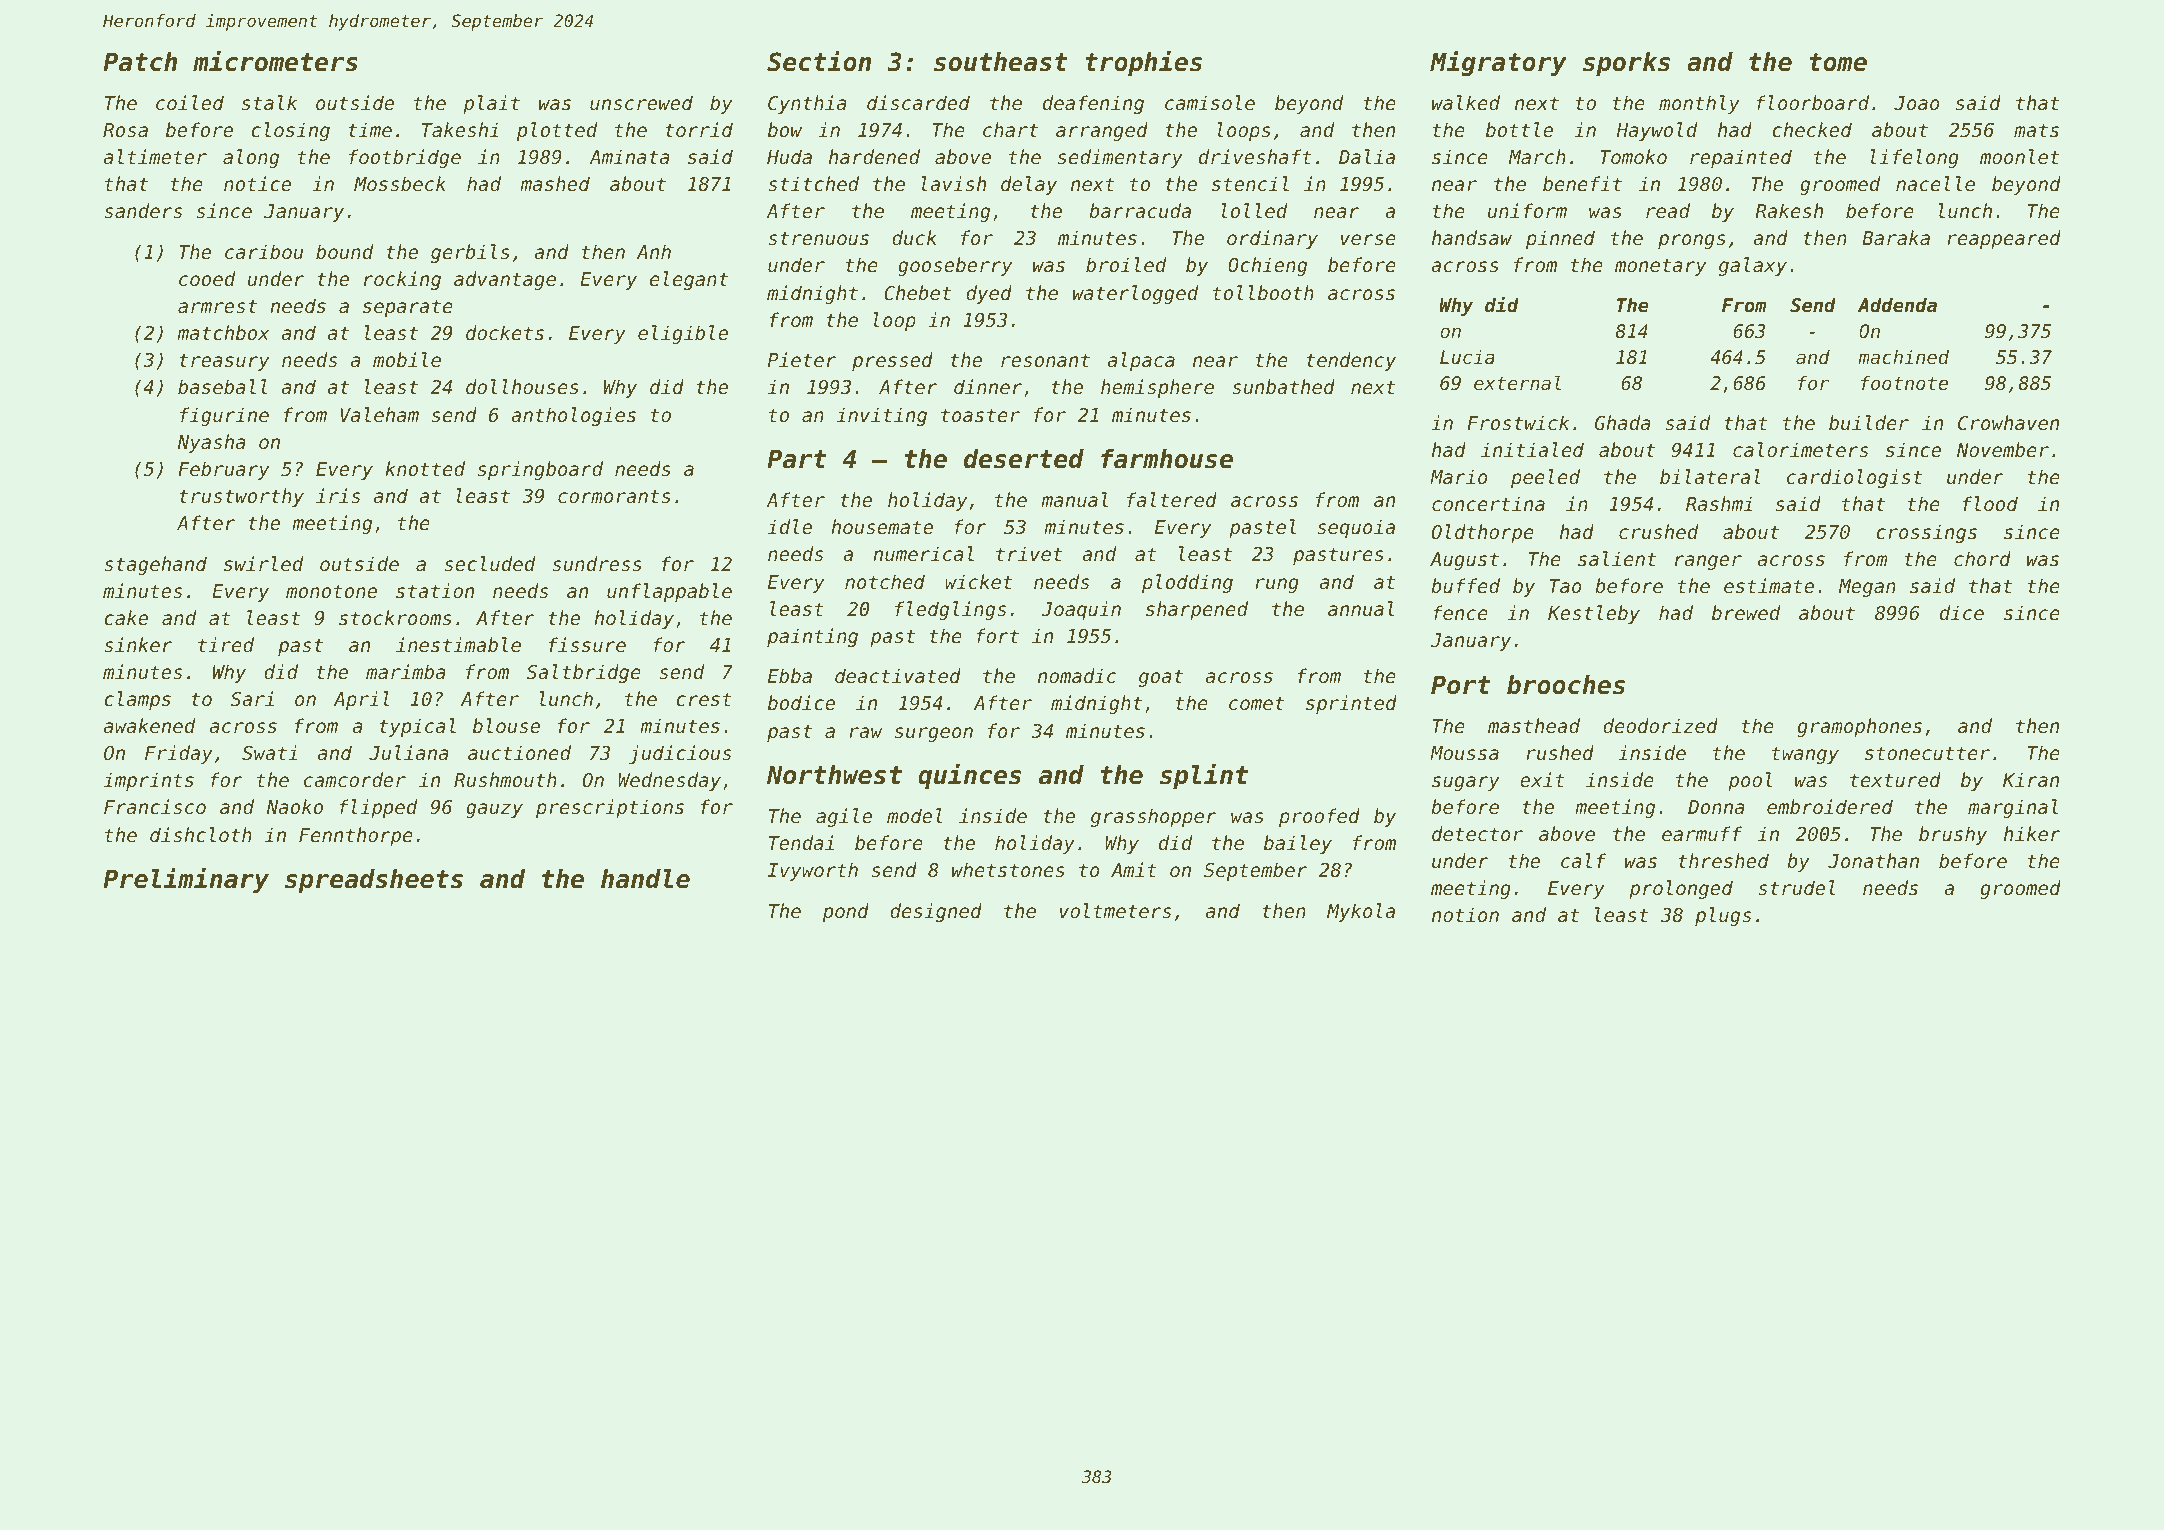 The height and width of the screenshot is (1530, 2164). I want to click on gerbils, so click(470, 253).
